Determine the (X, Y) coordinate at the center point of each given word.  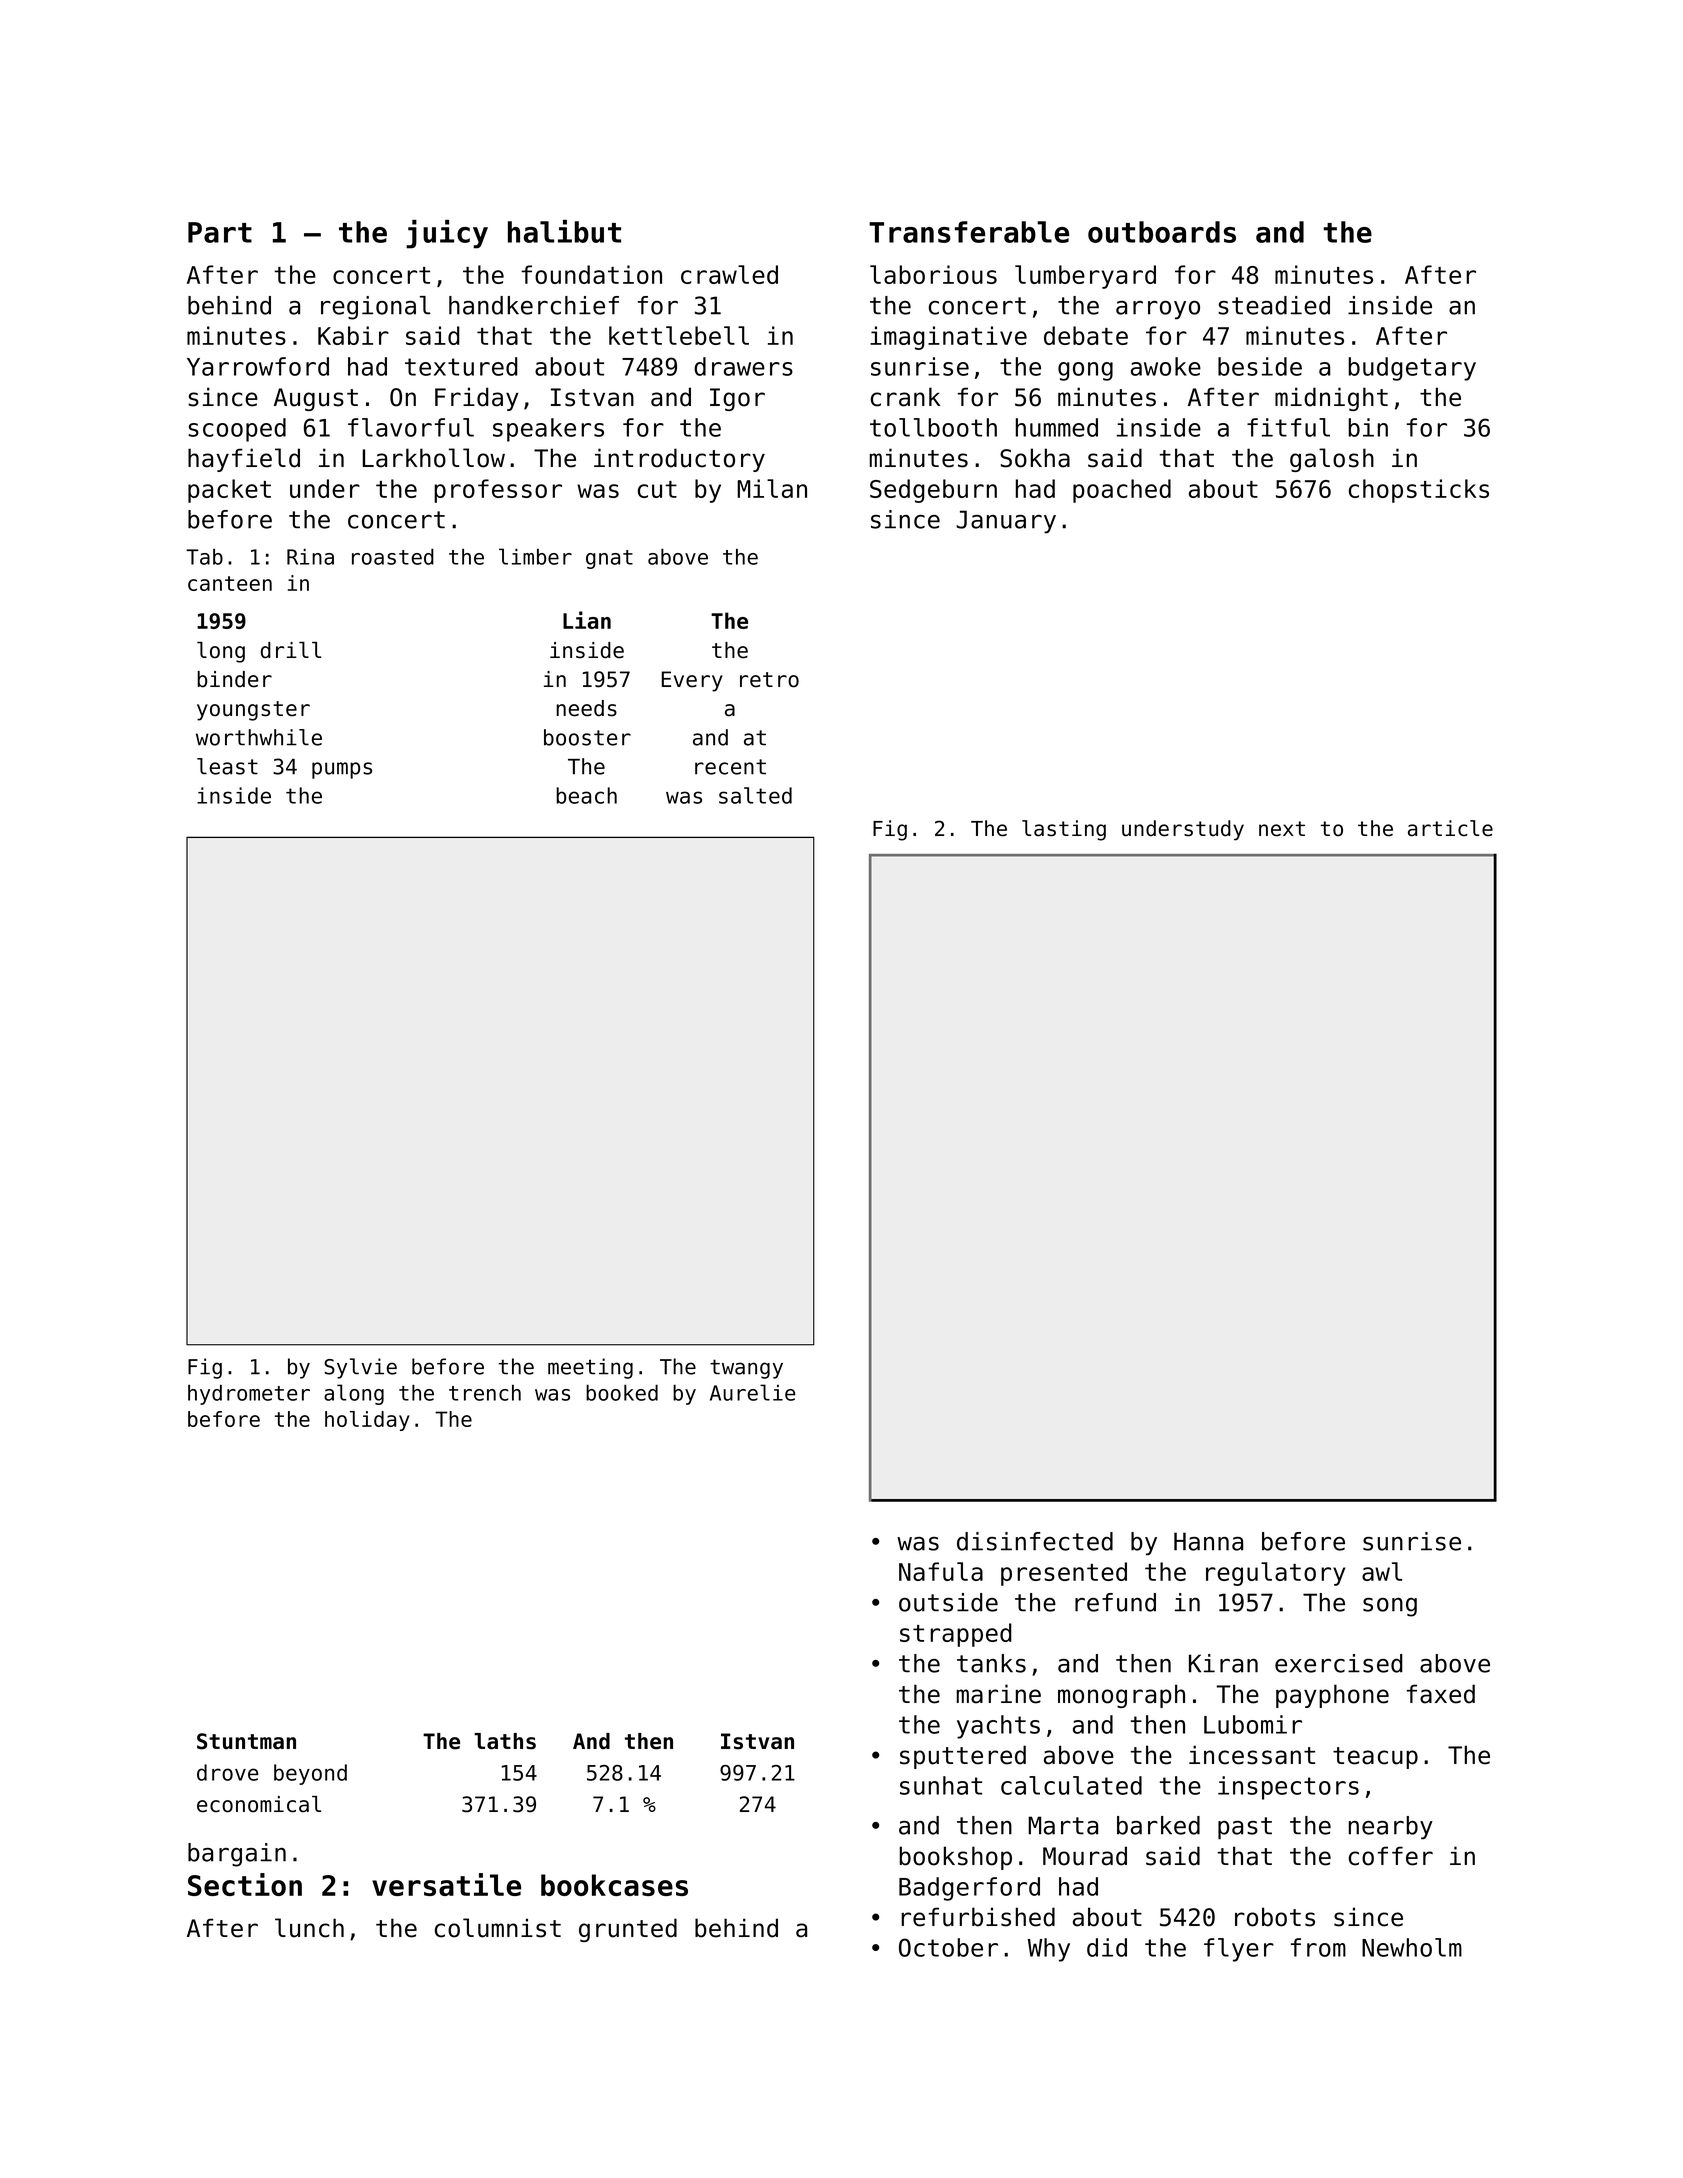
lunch (309, 1928)
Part (220, 232)
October (948, 1947)
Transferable (969, 232)
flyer (1239, 1950)
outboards (1162, 232)
